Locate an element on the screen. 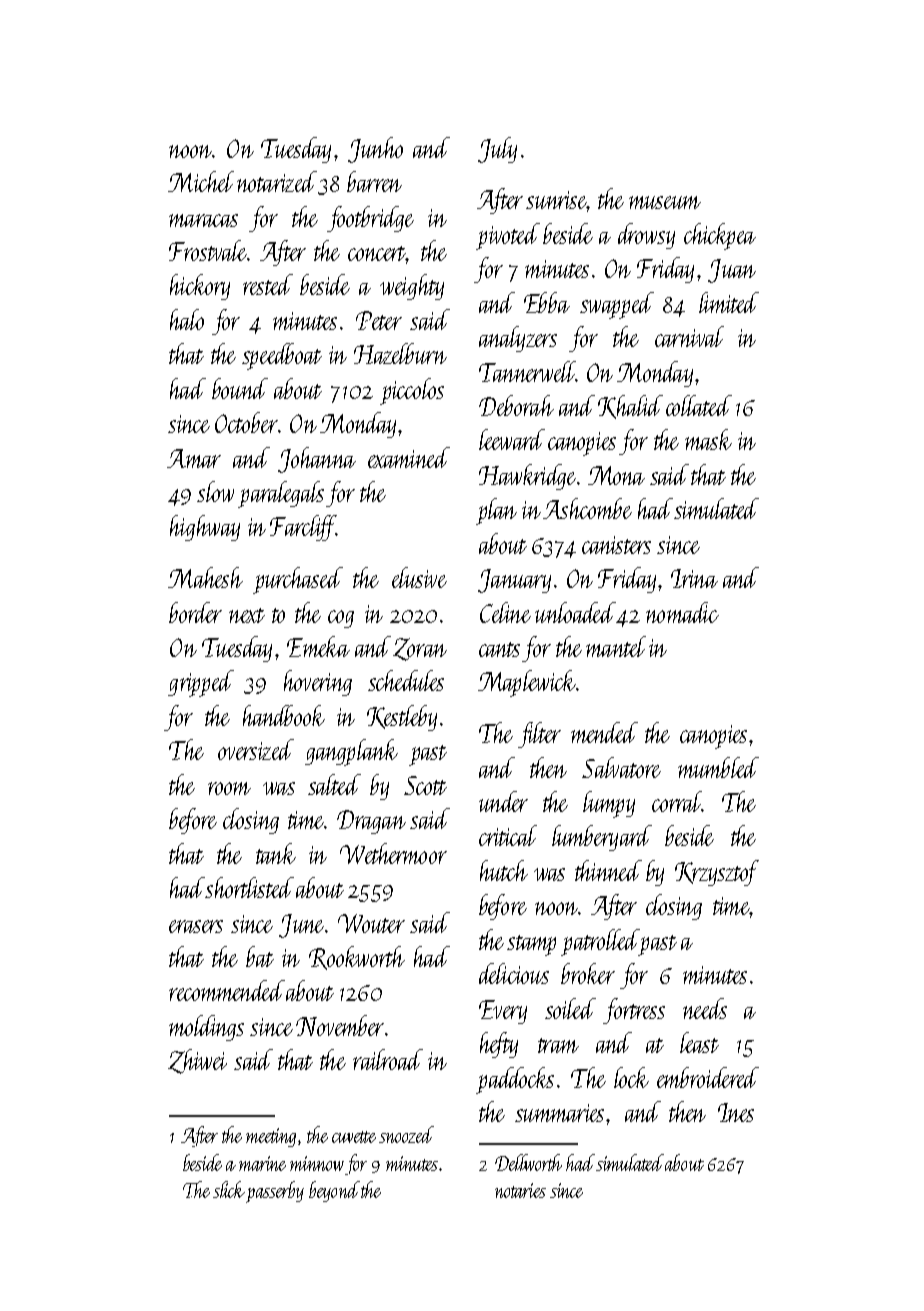 The image size is (924, 1311). Deborah is located at coordinates (516, 405).
